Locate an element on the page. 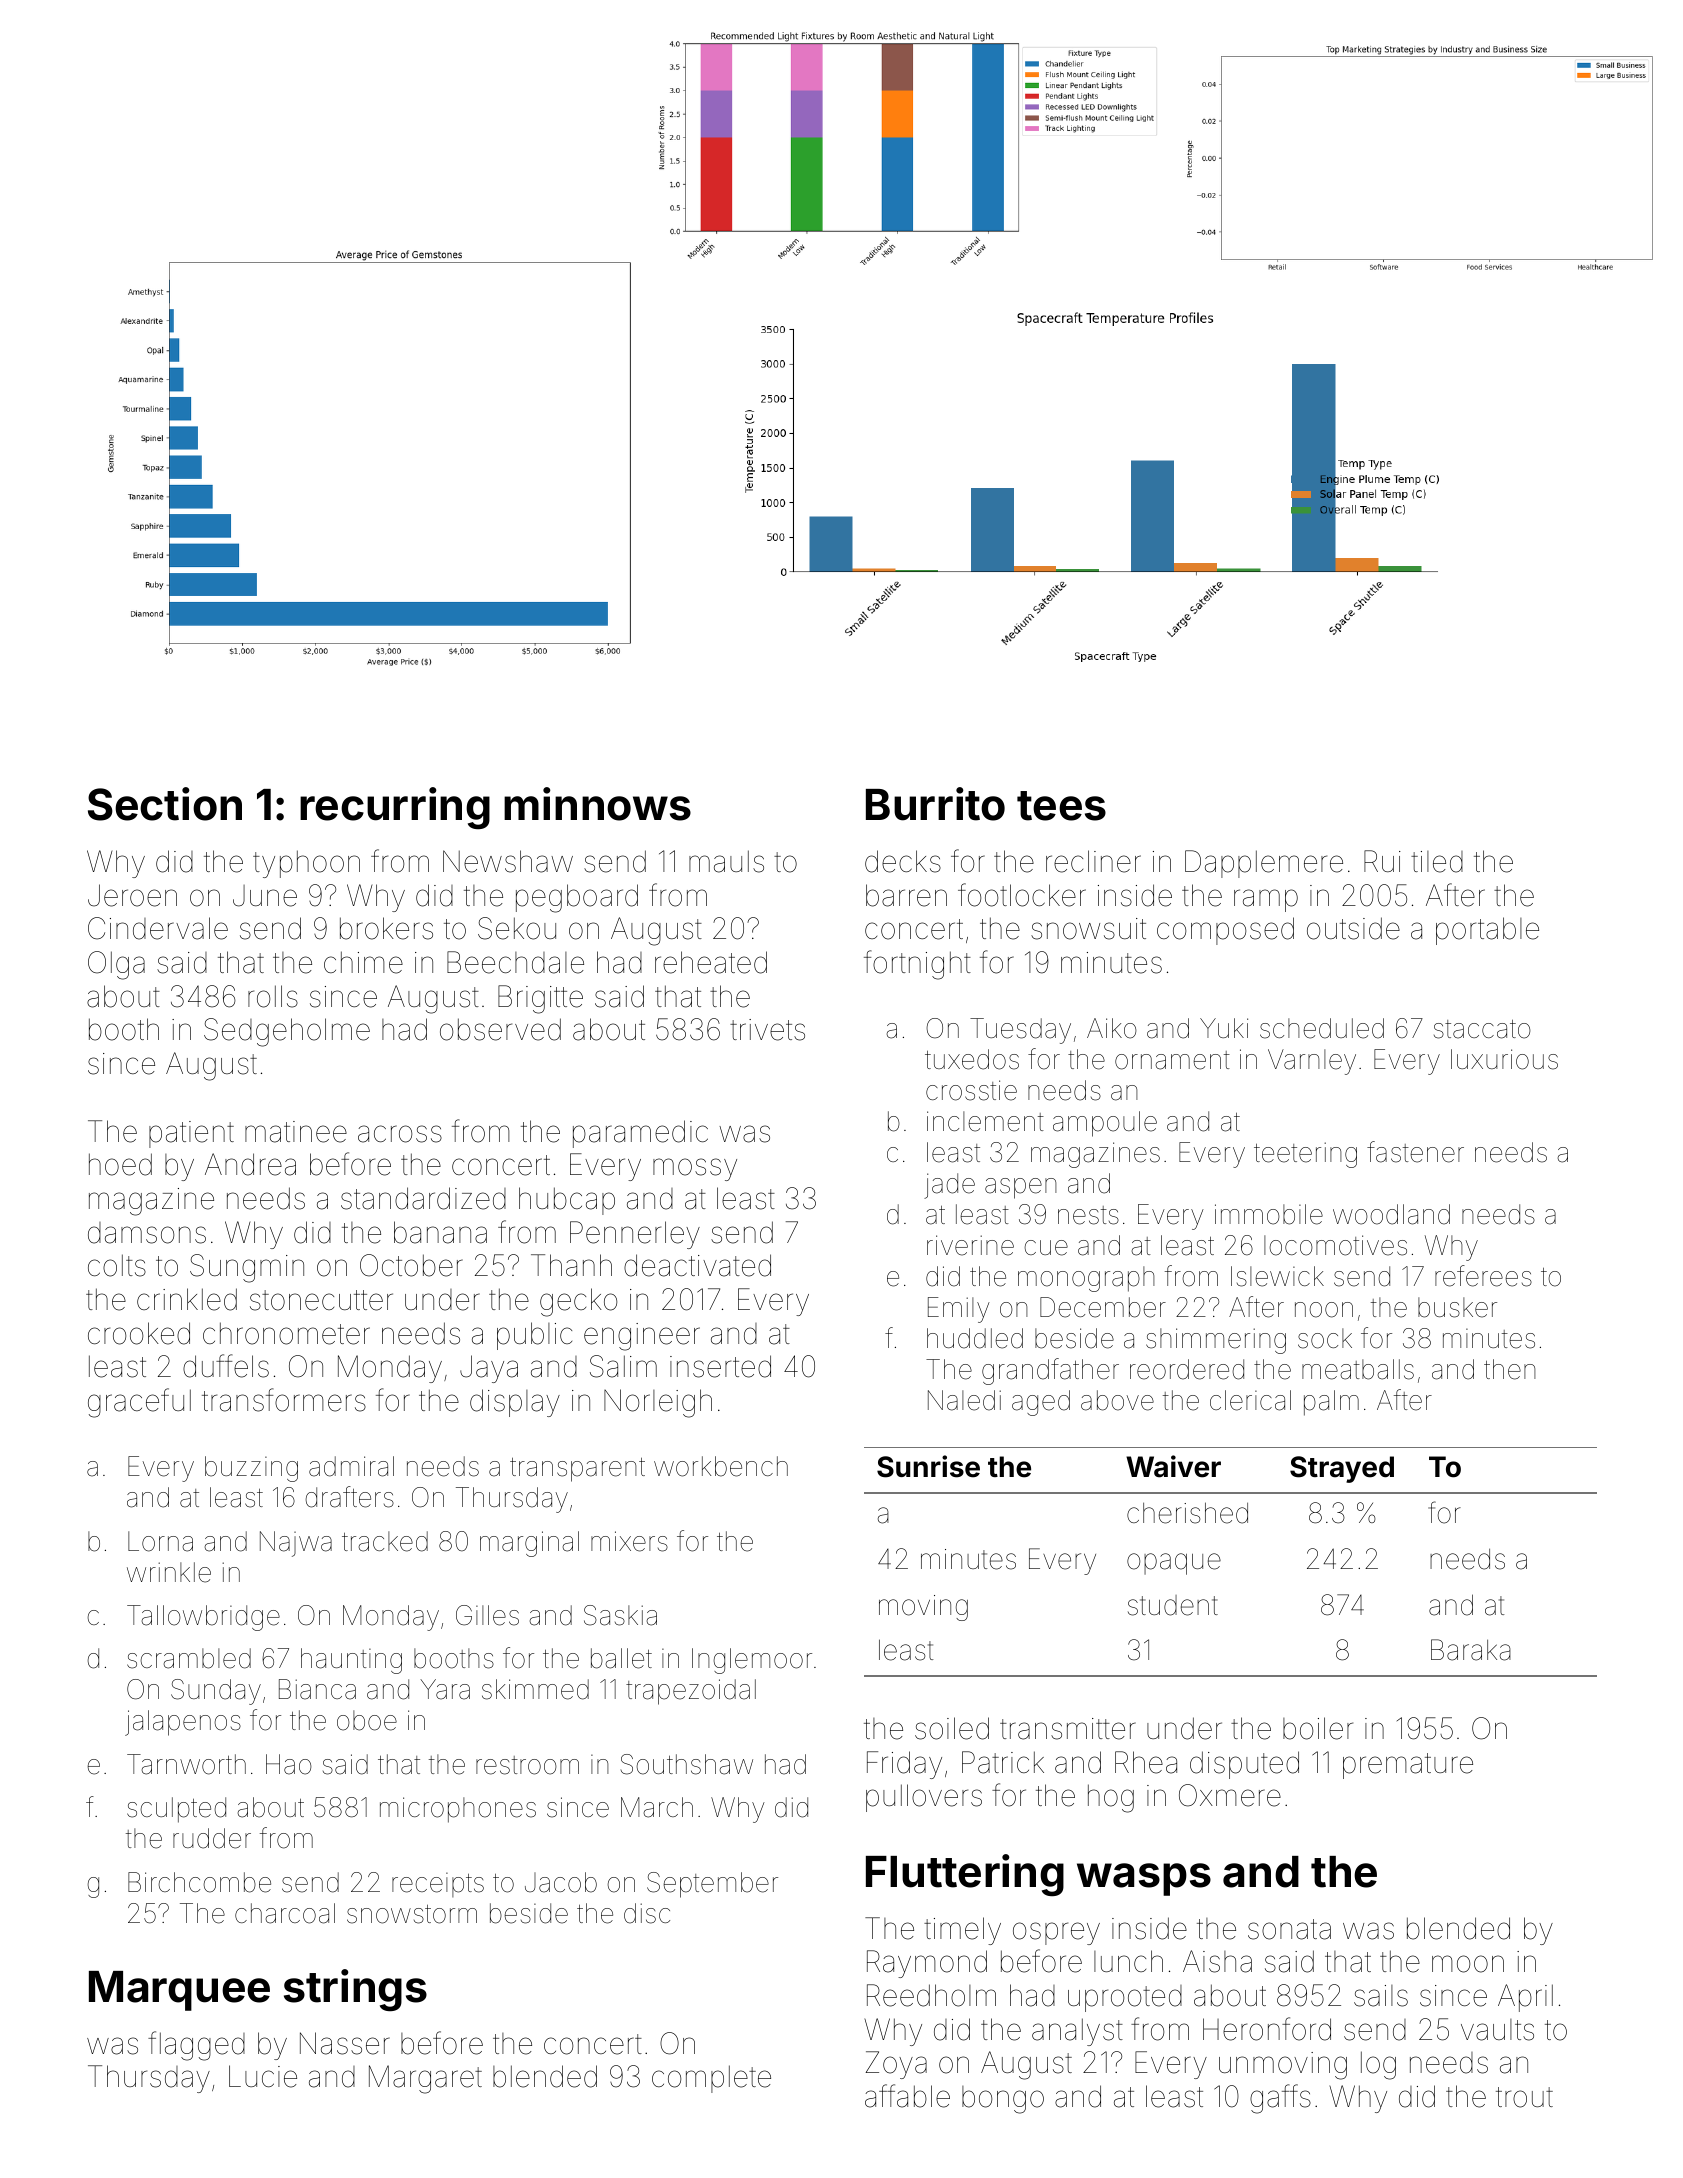  buzzing is located at coordinates (251, 1469).
